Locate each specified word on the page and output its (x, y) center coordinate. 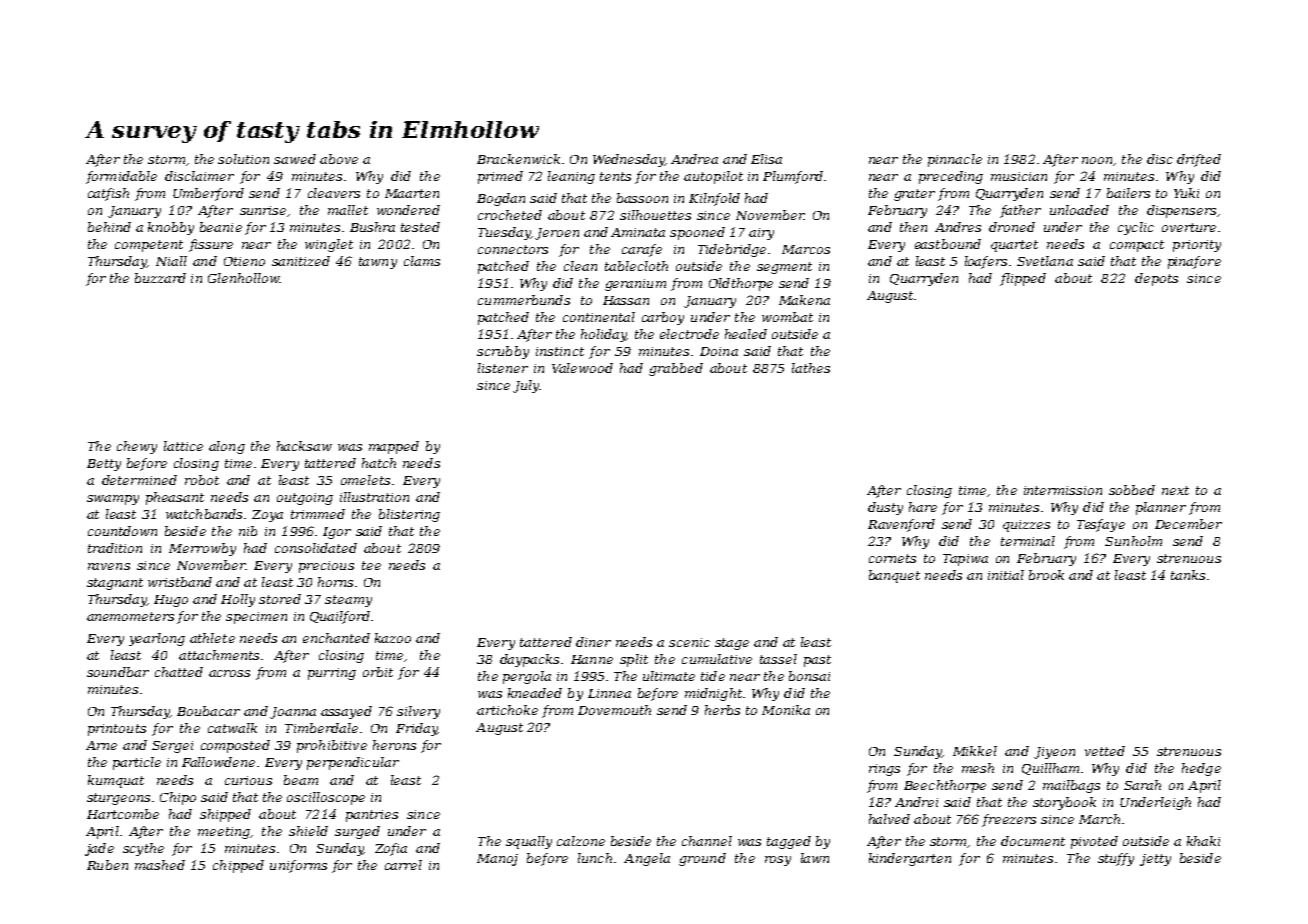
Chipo (178, 798)
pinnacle (955, 160)
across (229, 673)
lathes (811, 368)
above (339, 159)
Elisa (766, 159)
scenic (689, 642)
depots (1156, 279)
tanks (1188, 575)
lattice (183, 446)
